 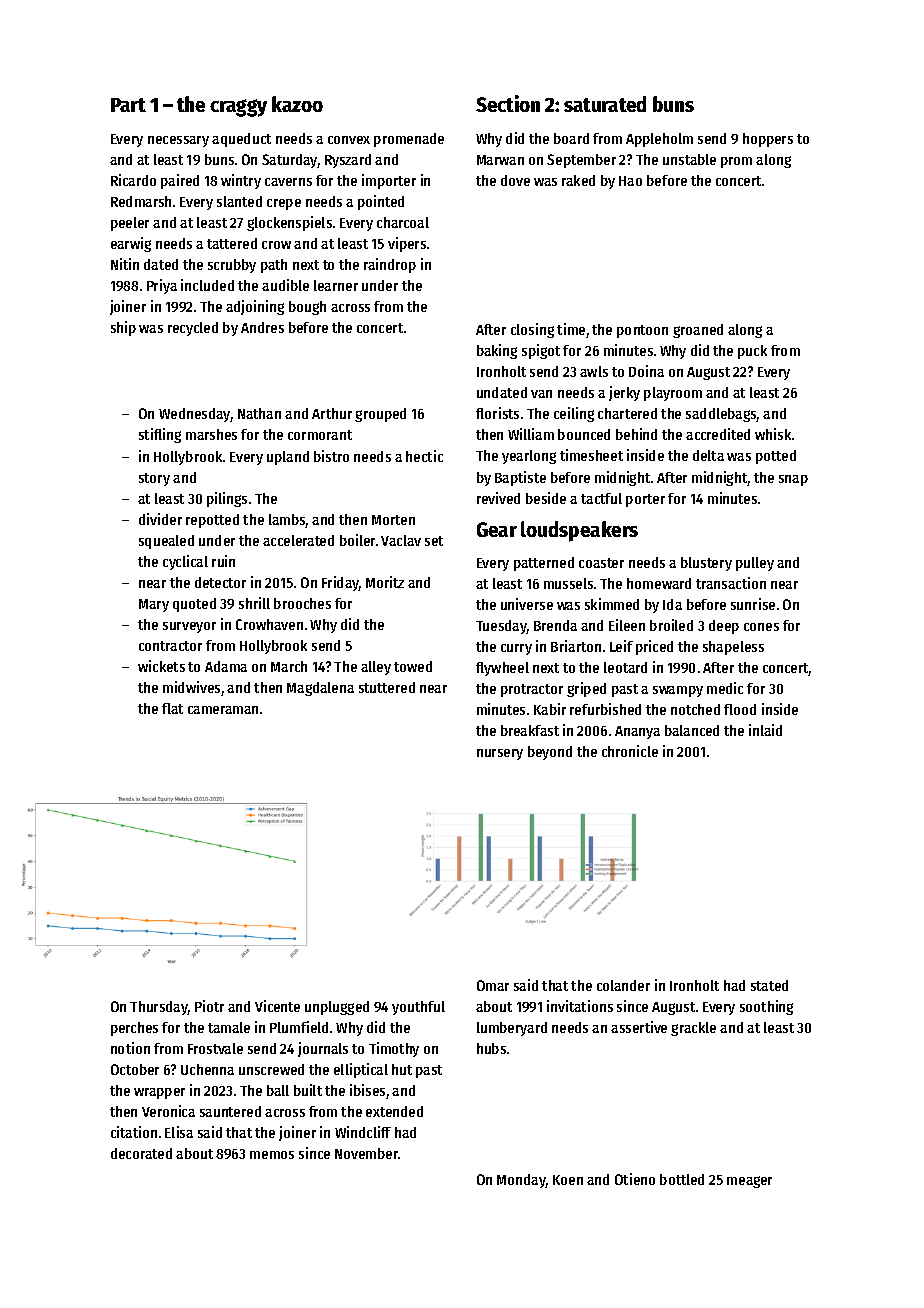 I want to click on memos, so click(x=272, y=1155).
